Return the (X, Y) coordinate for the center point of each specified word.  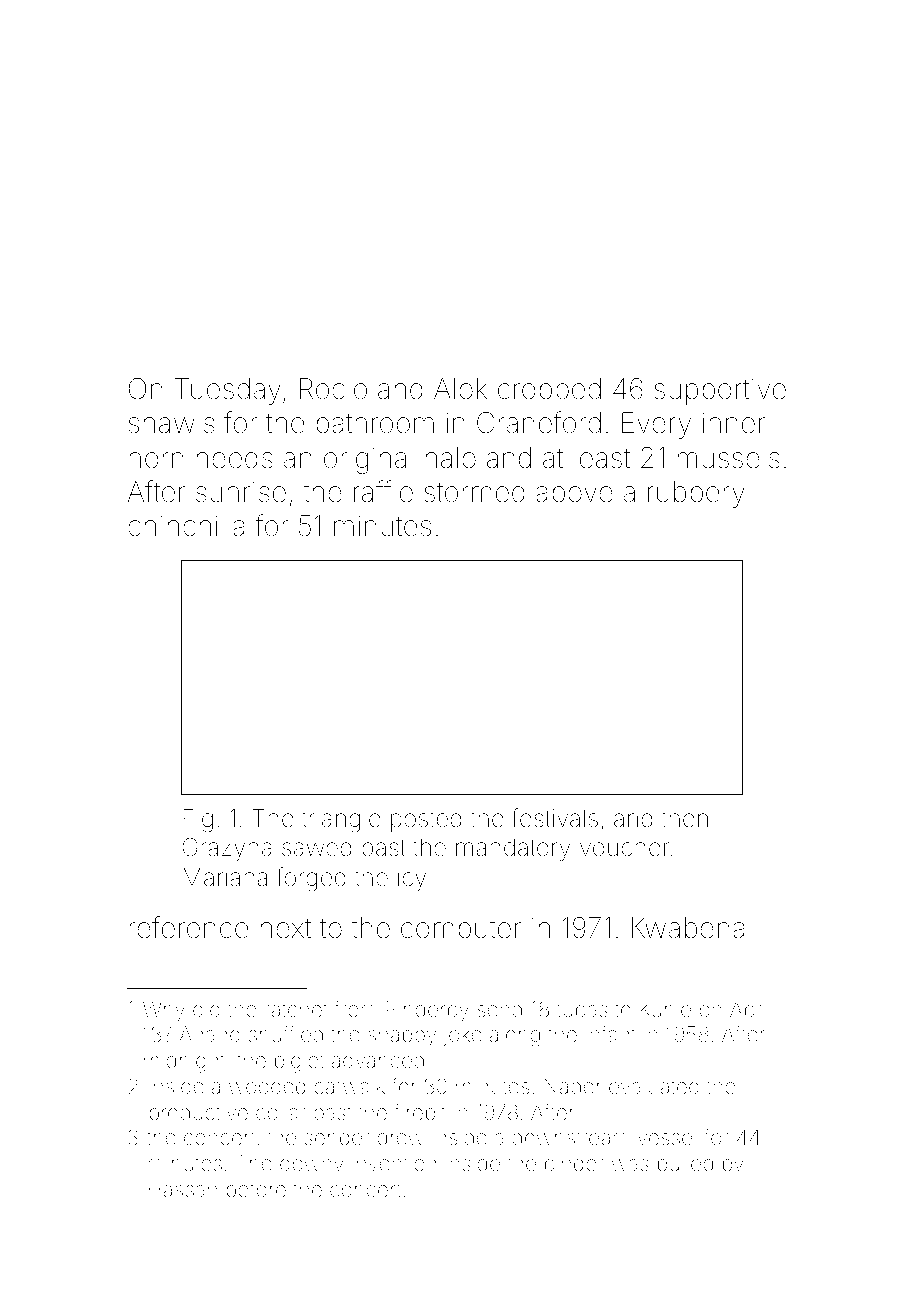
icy (412, 879)
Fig (198, 821)
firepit (420, 1113)
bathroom (375, 423)
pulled (685, 1165)
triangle (341, 821)
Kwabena (688, 928)
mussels (729, 458)
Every (656, 425)
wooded (267, 1086)
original (368, 460)
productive (199, 1114)
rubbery (696, 494)
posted (426, 820)
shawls (171, 423)
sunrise (241, 492)
